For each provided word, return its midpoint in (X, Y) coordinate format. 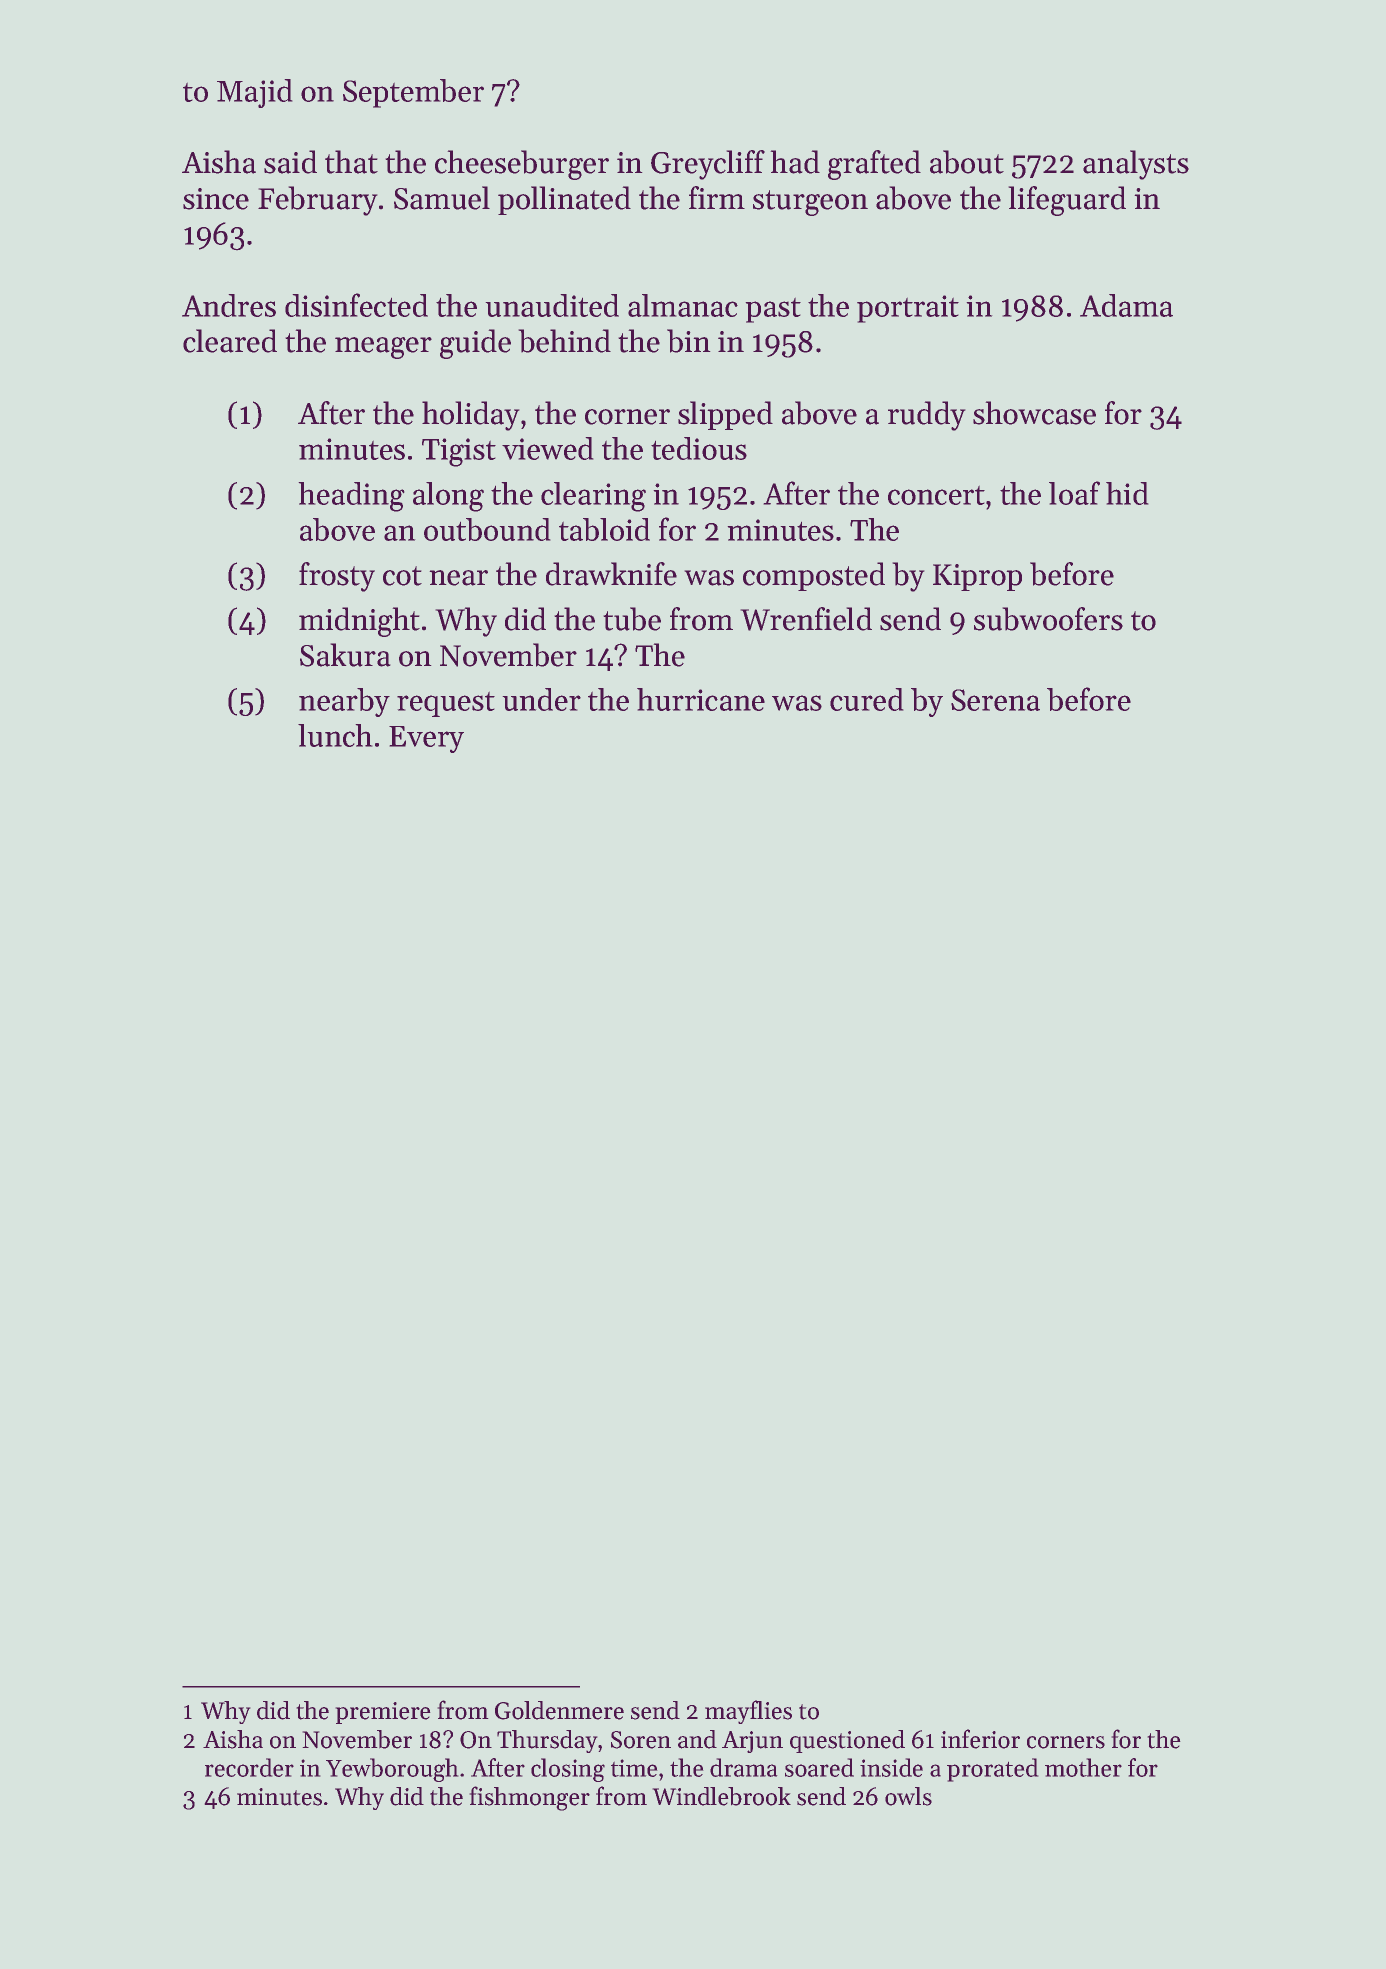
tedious (699, 448)
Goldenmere (559, 1710)
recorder (249, 1767)
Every (426, 739)
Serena (995, 700)
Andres (229, 305)
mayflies (748, 1712)
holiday (470, 416)
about (967, 162)
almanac (683, 305)
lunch (335, 735)
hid (1127, 493)
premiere (383, 1713)
